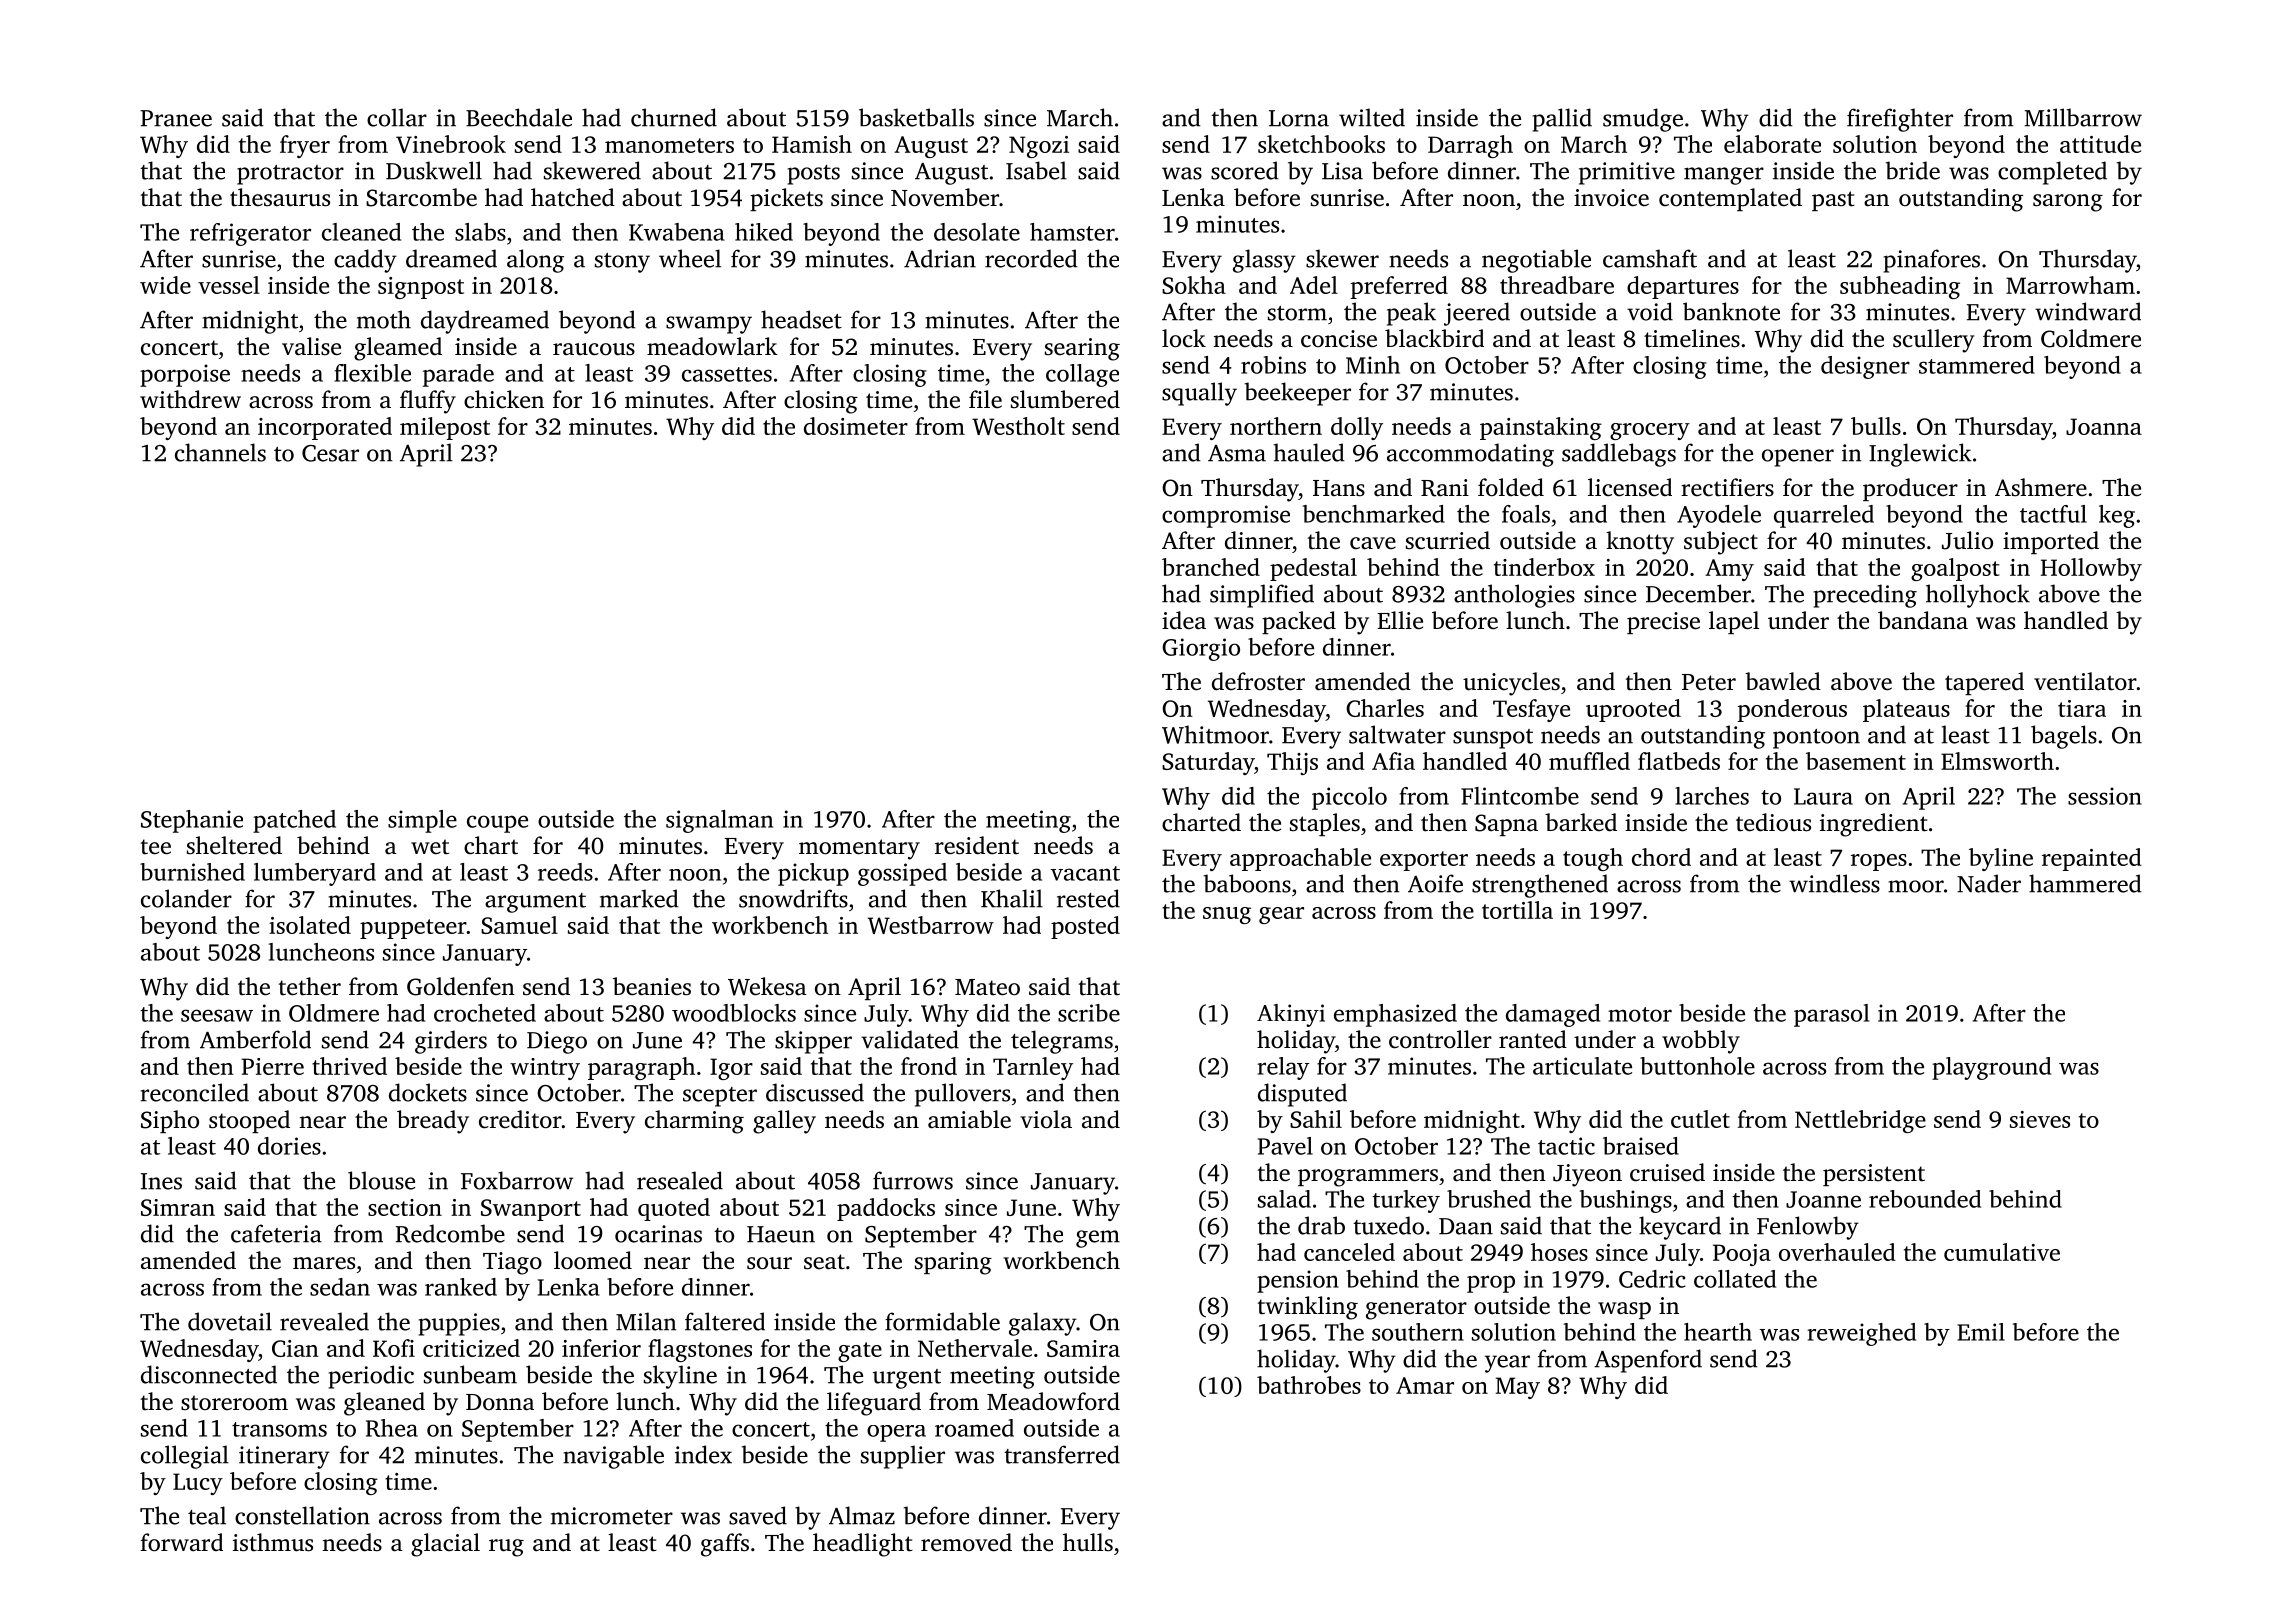 The height and width of the document is (1614, 2282). I want to click on Thijs, so click(1292, 763).
